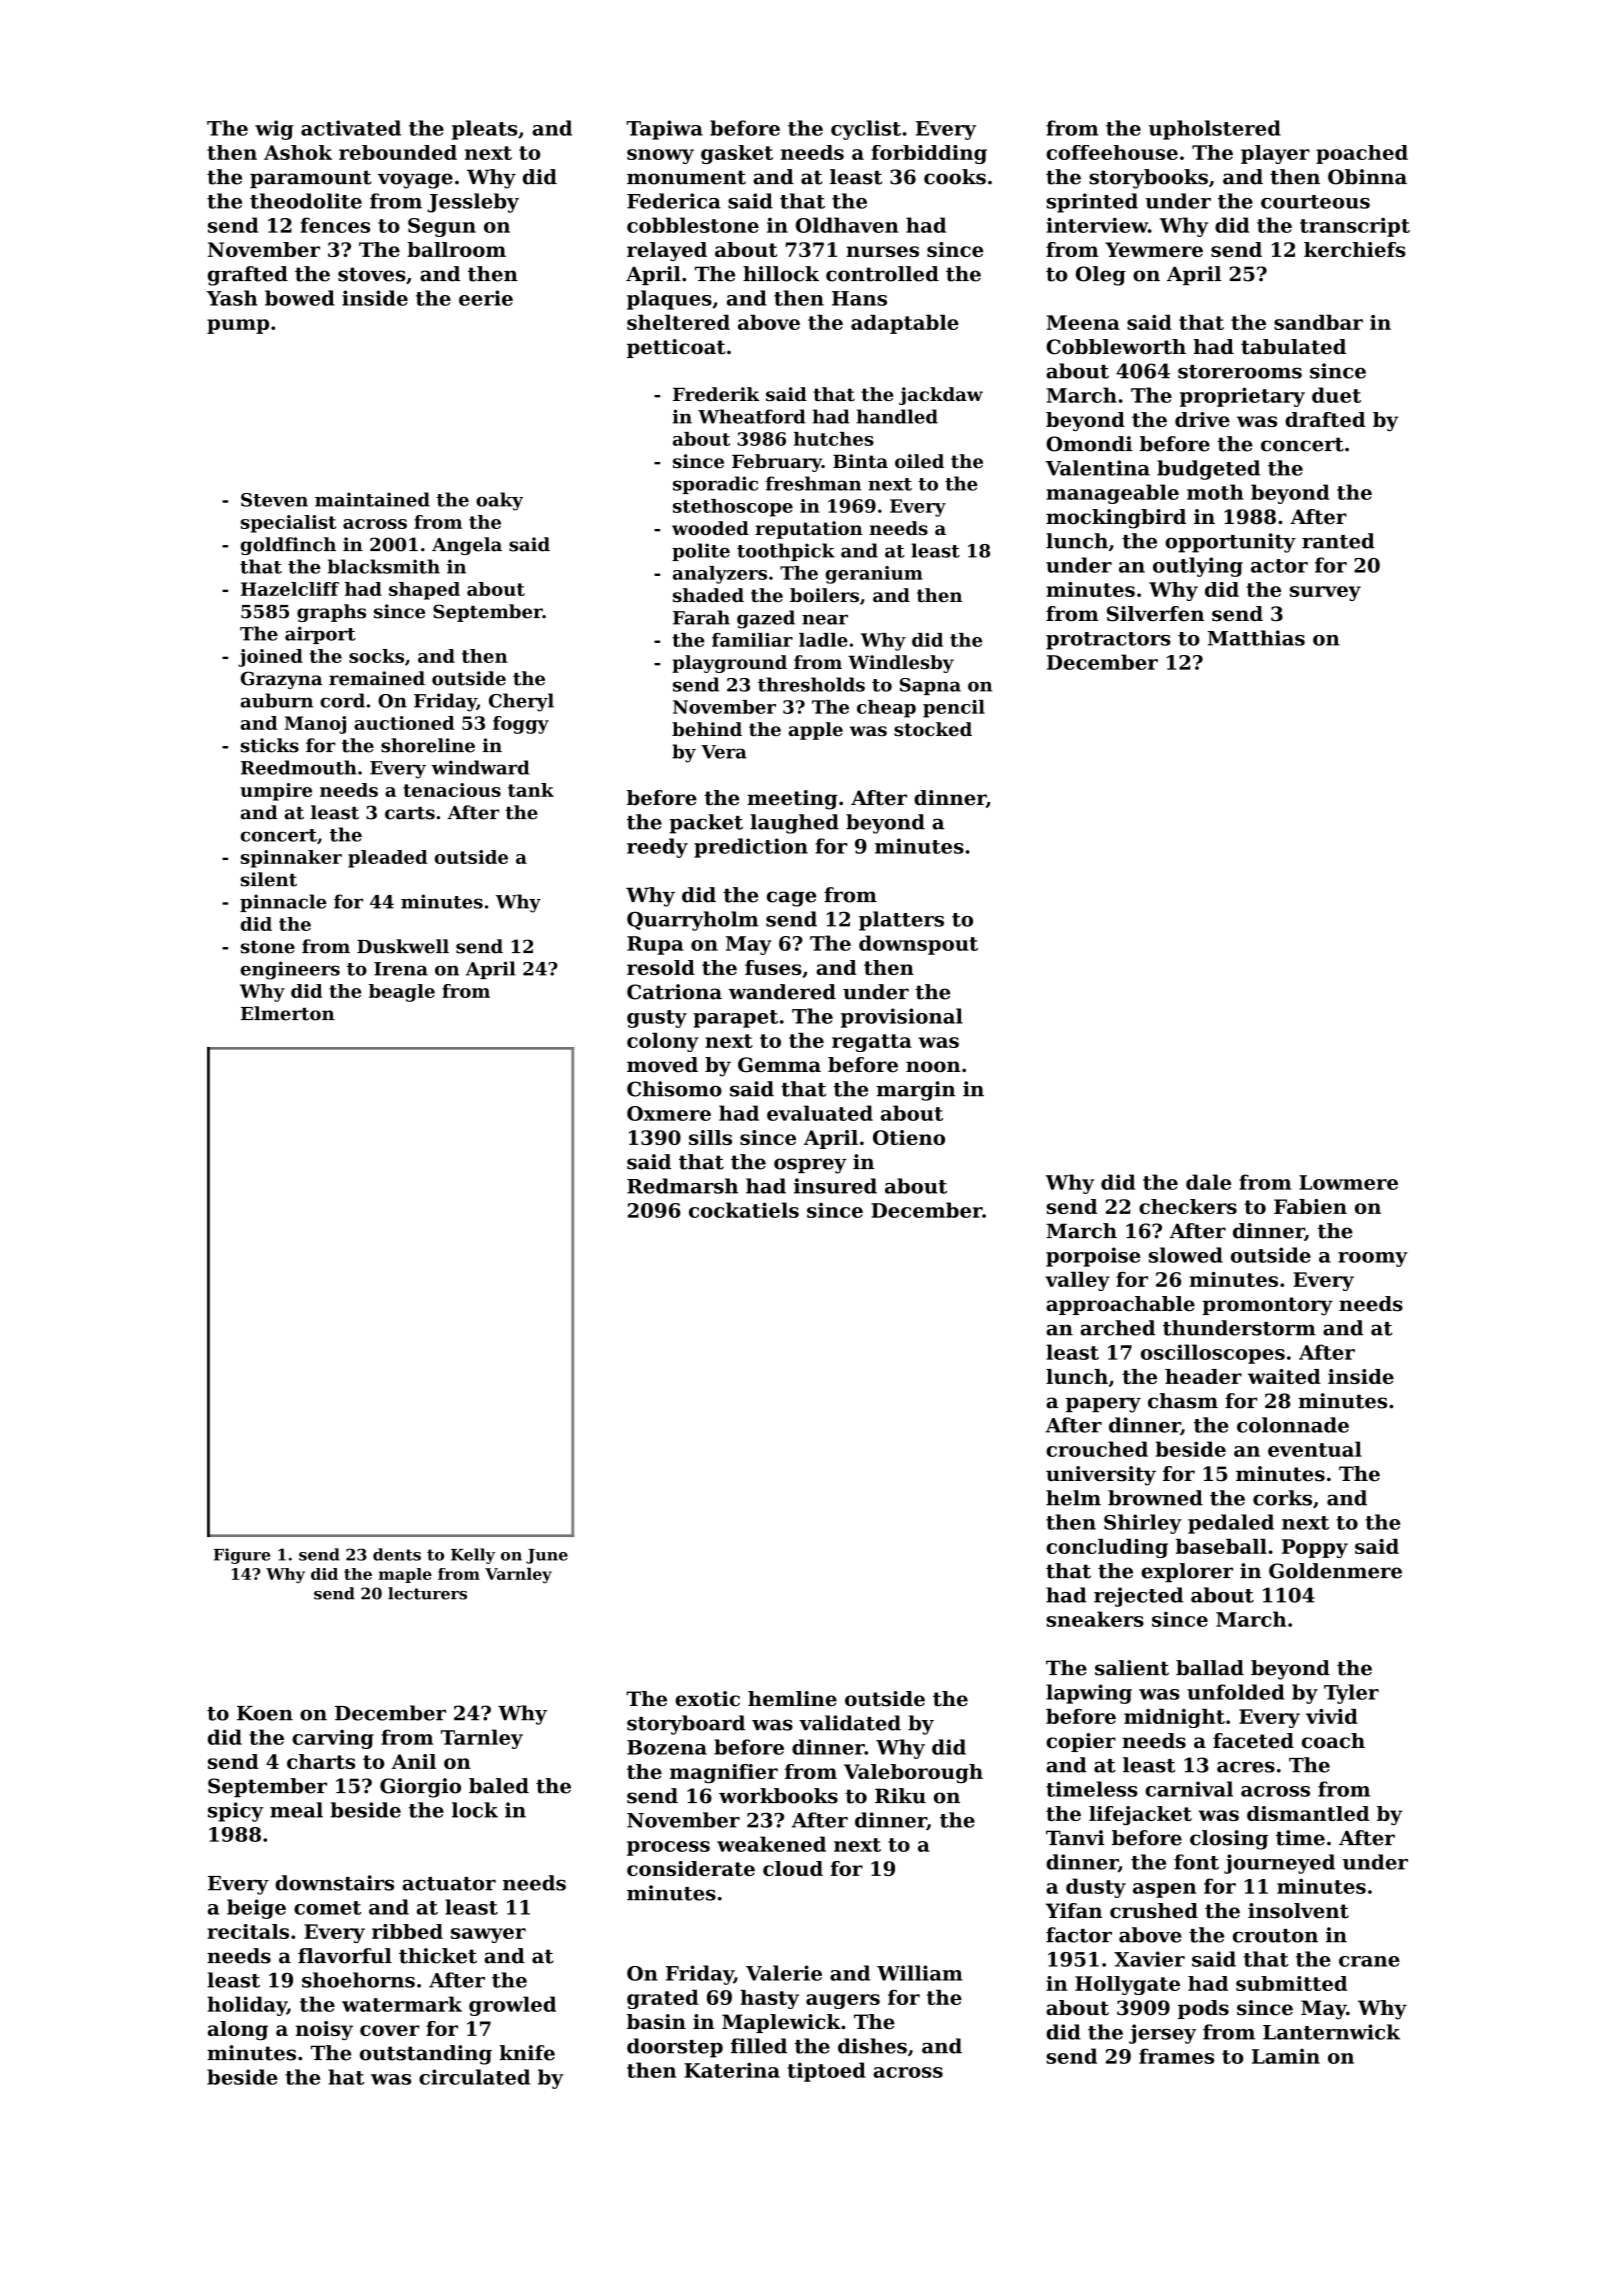  What do you see at coordinates (1215, 130) in the screenshot?
I see `upholstered` at bounding box center [1215, 130].
